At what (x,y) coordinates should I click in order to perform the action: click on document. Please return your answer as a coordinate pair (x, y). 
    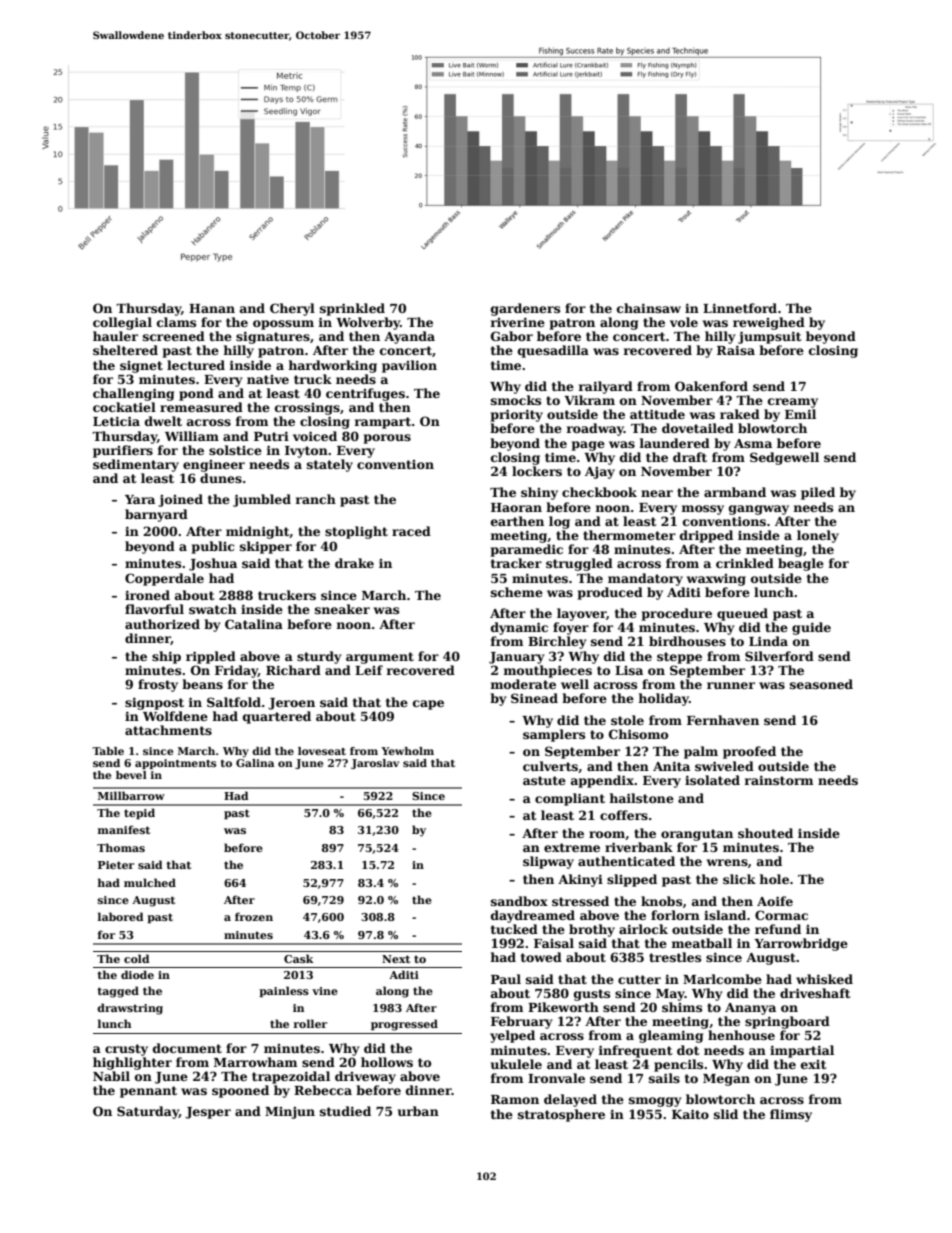
    Looking at the image, I should click on (187, 1048).
